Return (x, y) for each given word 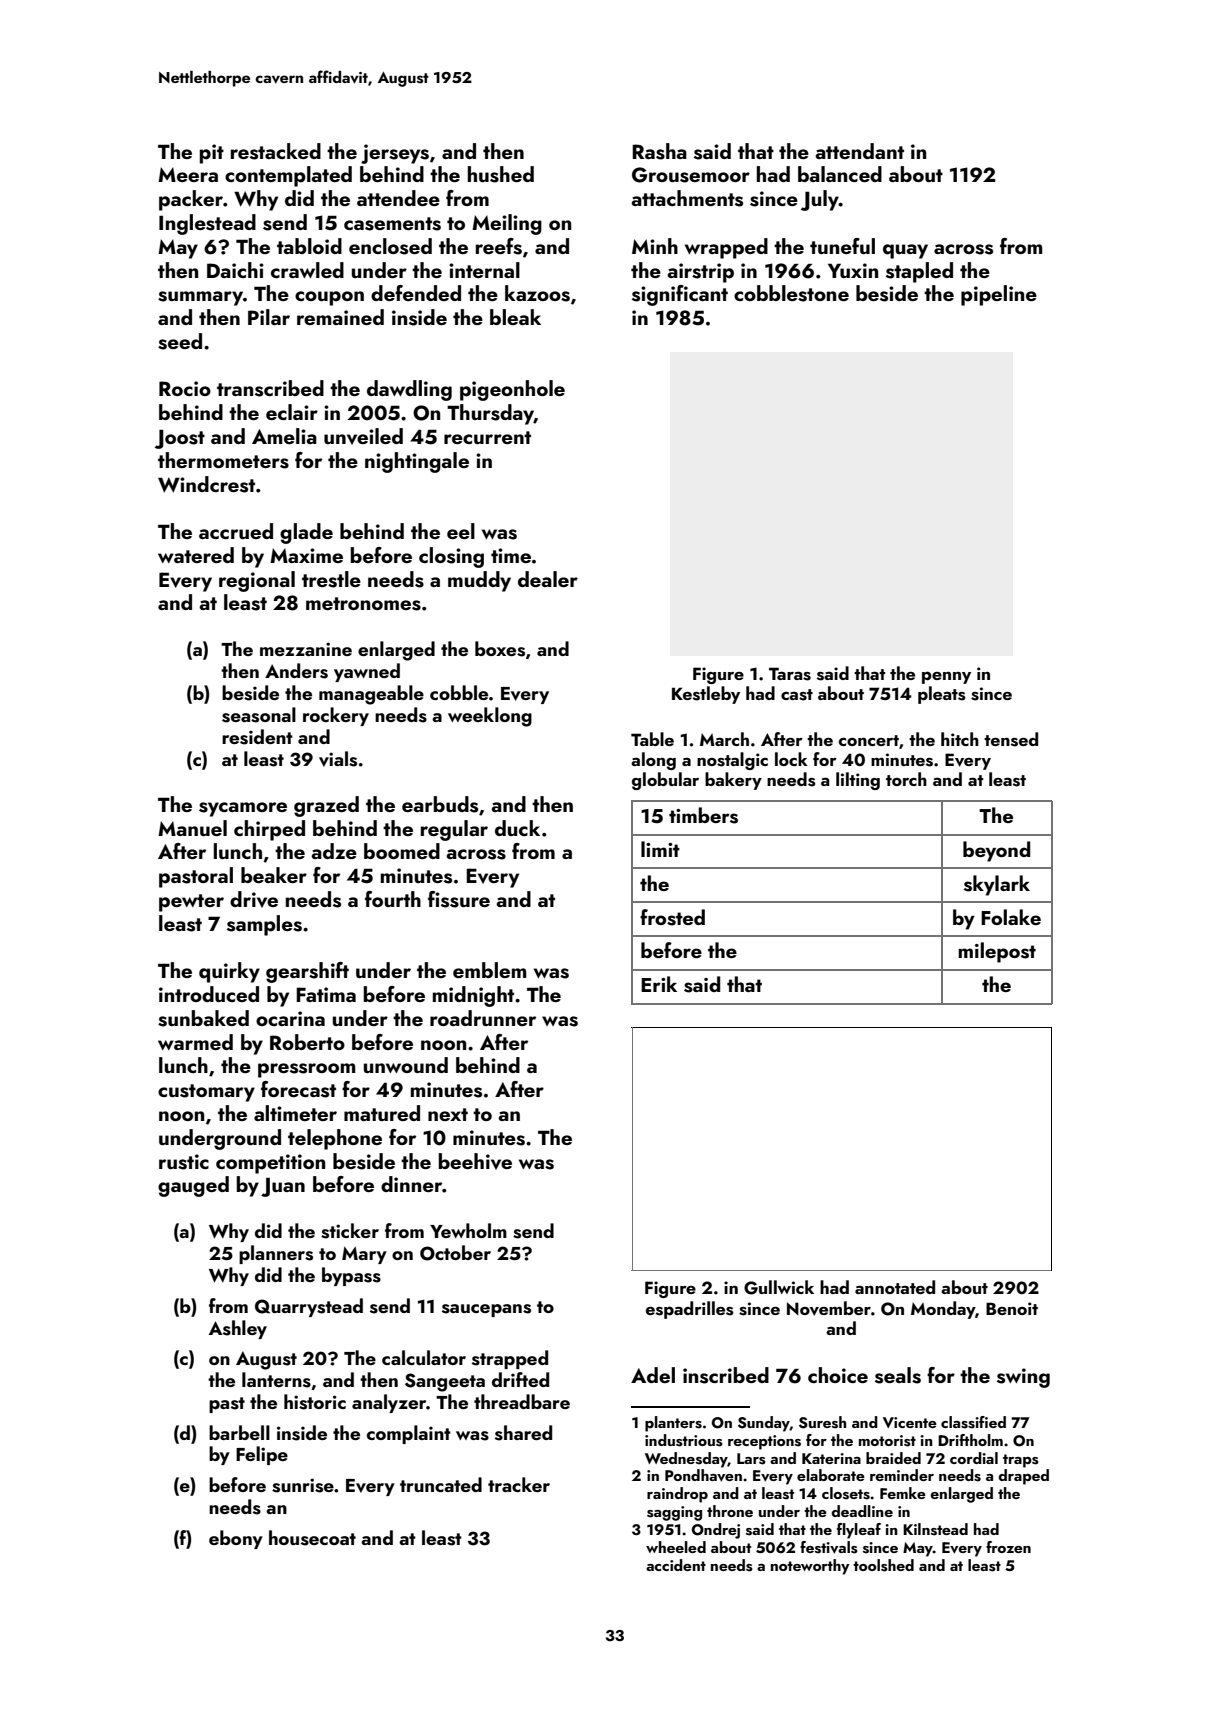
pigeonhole (512, 390)
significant (680, 295)
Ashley (238, 1329)
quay (905, 251)
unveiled (363, 436)
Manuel (192, 828)
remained (340, 317)
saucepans (486, 1310)
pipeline (999, 295)
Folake (1011, 917)
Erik (659, 984)
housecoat (312, 1538)
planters (673, 1424)
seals (898, 1375)
